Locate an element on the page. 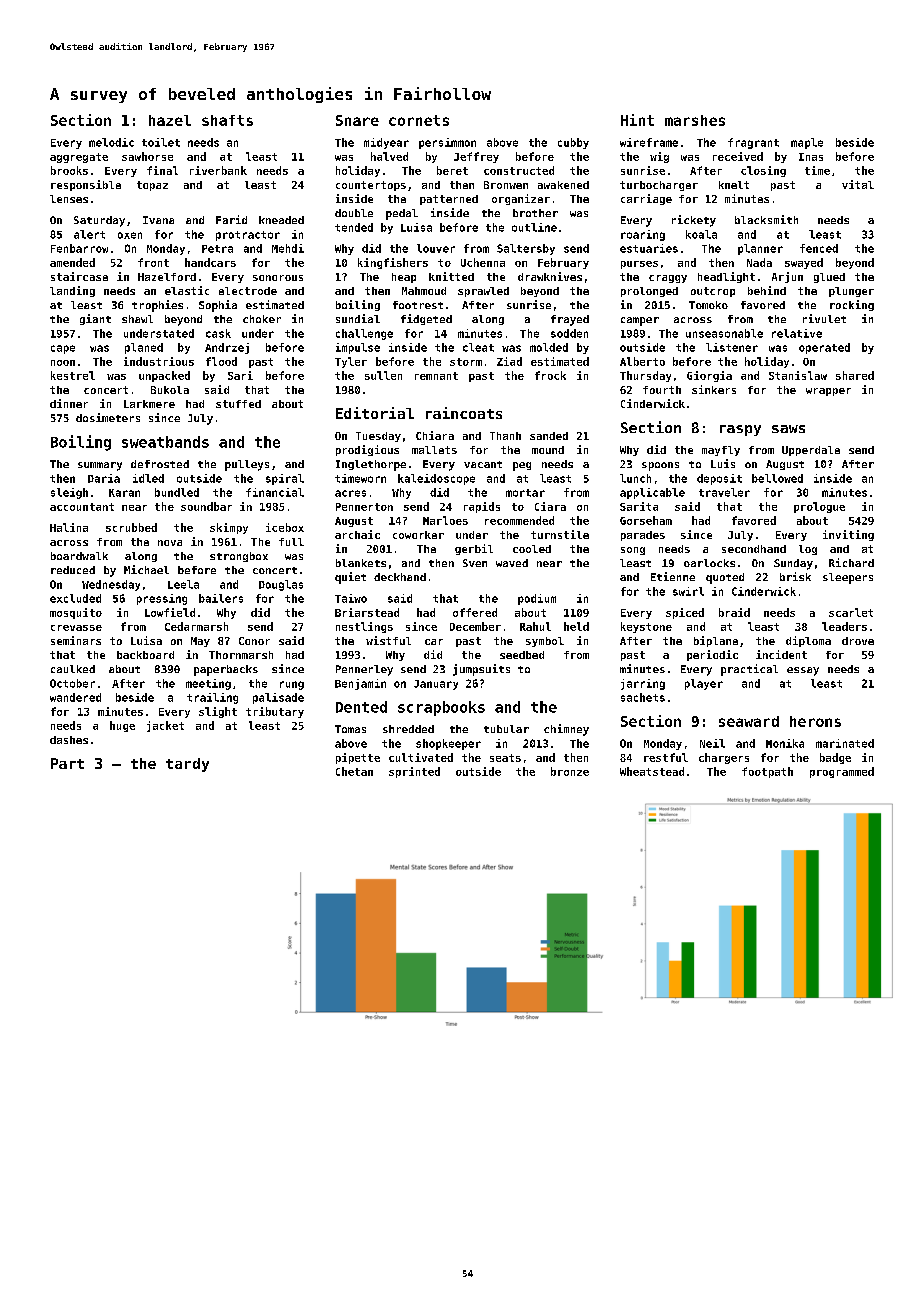 The height and width of the page is (1308, 924). cornets is located at coordinates (419, 120).
